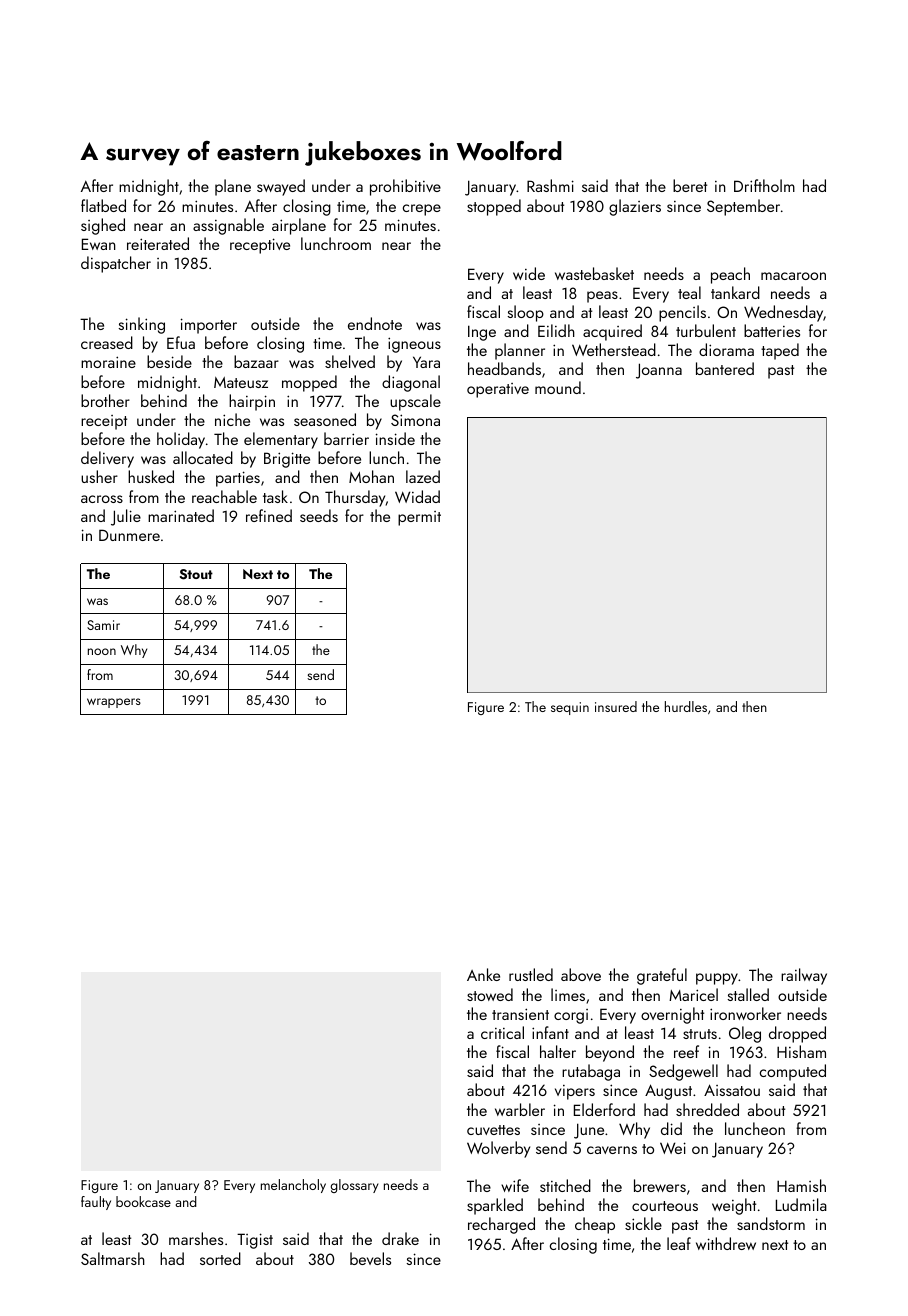  What do you see at coordinates (103, 625) in the screenshot?
I see `Samir` at bounding box center [103, 625].
